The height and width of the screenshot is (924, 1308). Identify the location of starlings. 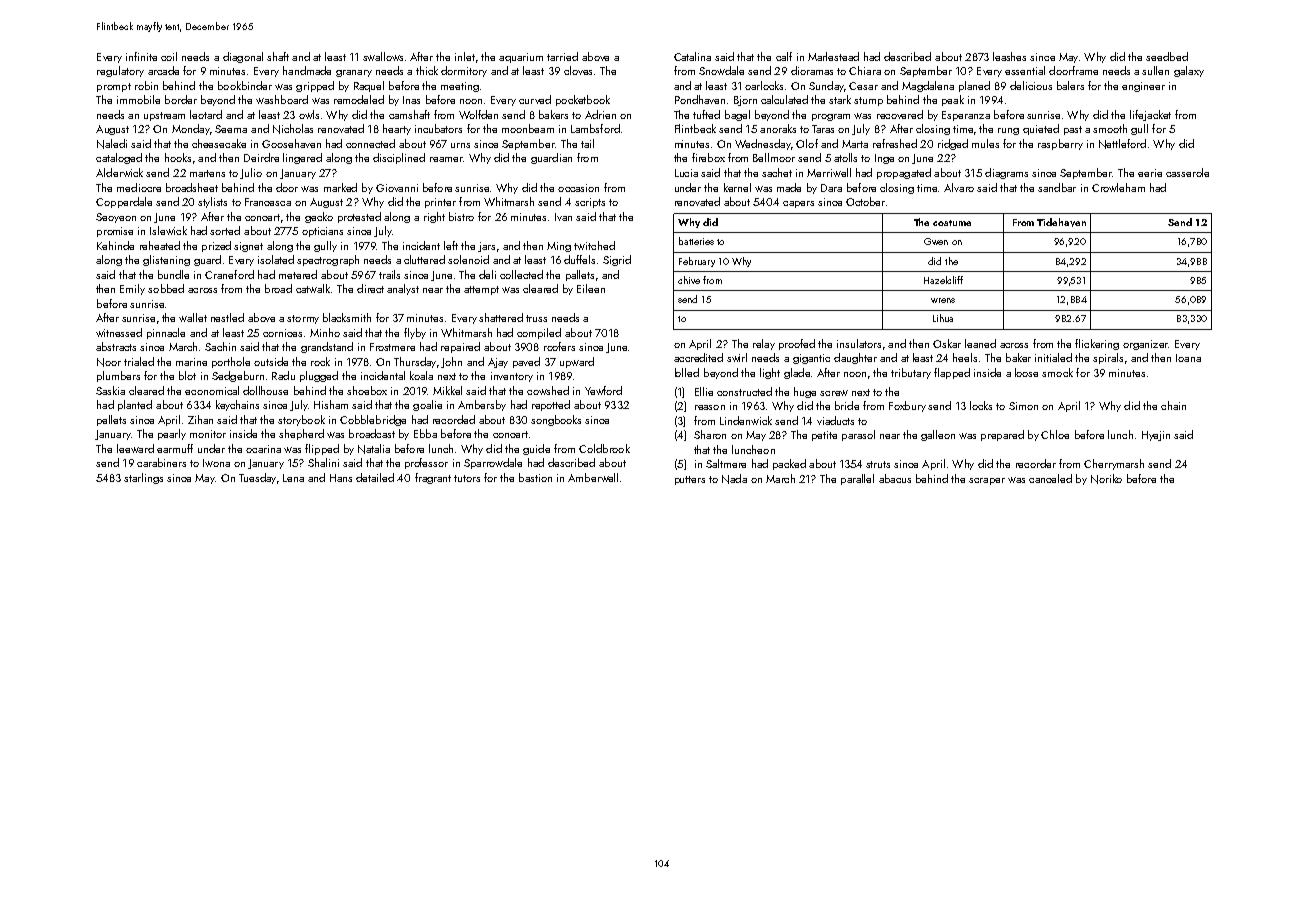
(143, 478).
